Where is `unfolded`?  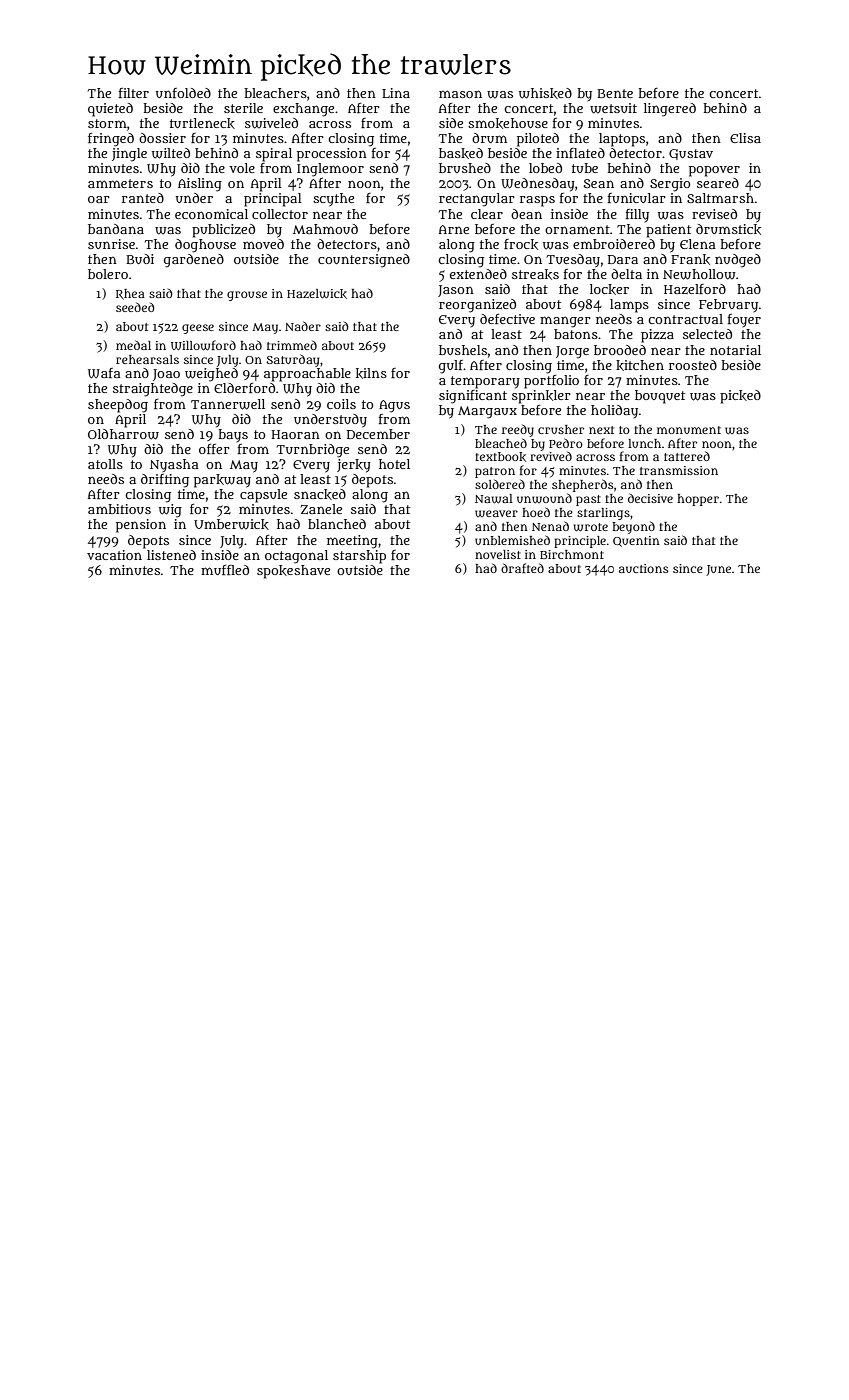
unfolded is located at coordinates (183, 93).
